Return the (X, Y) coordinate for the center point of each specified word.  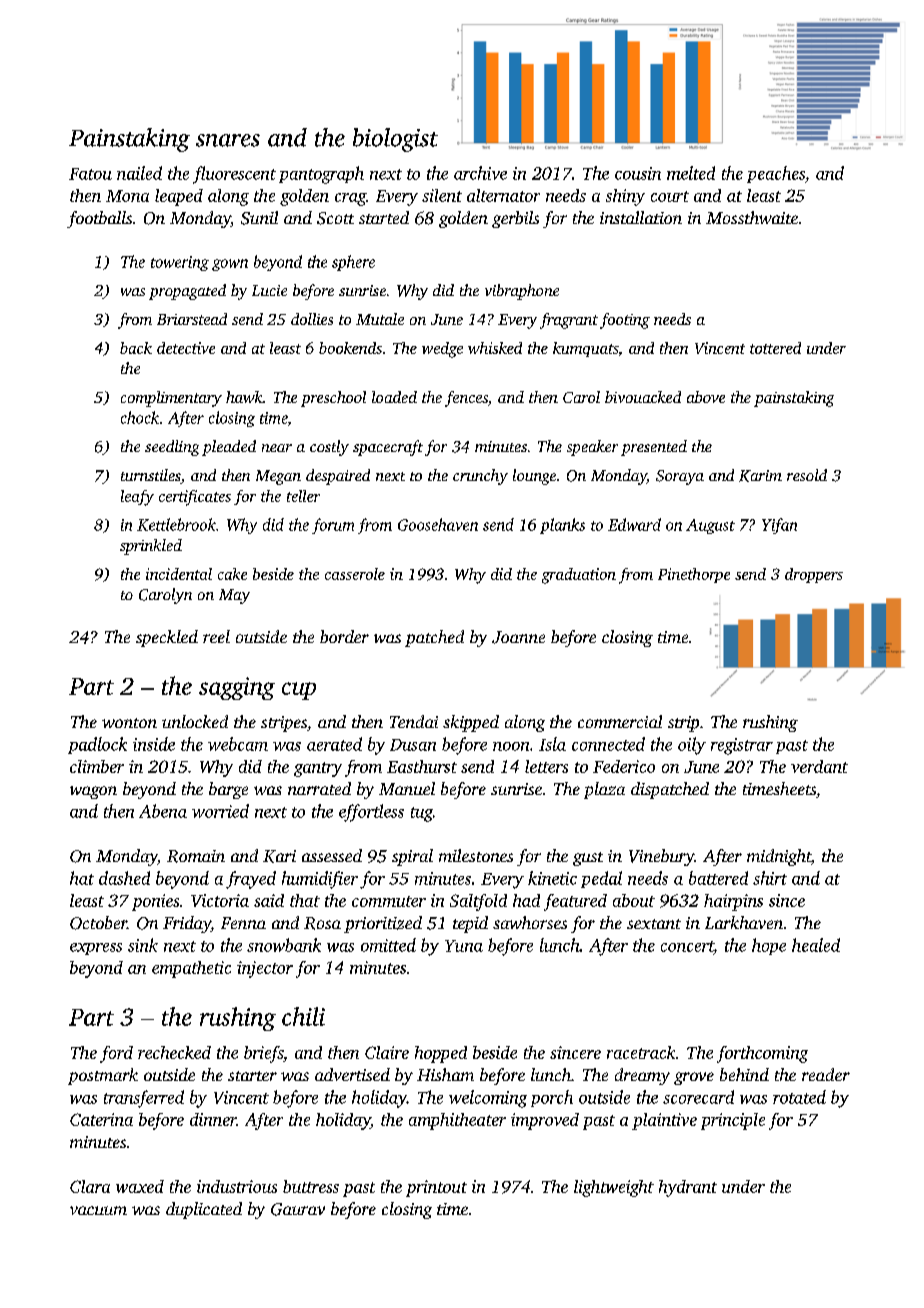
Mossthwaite (752, 217)
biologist (395, 140)
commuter (389, 901)
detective (186, 348)
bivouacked (643, 397)
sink (143, 945)
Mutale (380, 319)
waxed (140, 1186)
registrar (742, 746)
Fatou (90, 174)
